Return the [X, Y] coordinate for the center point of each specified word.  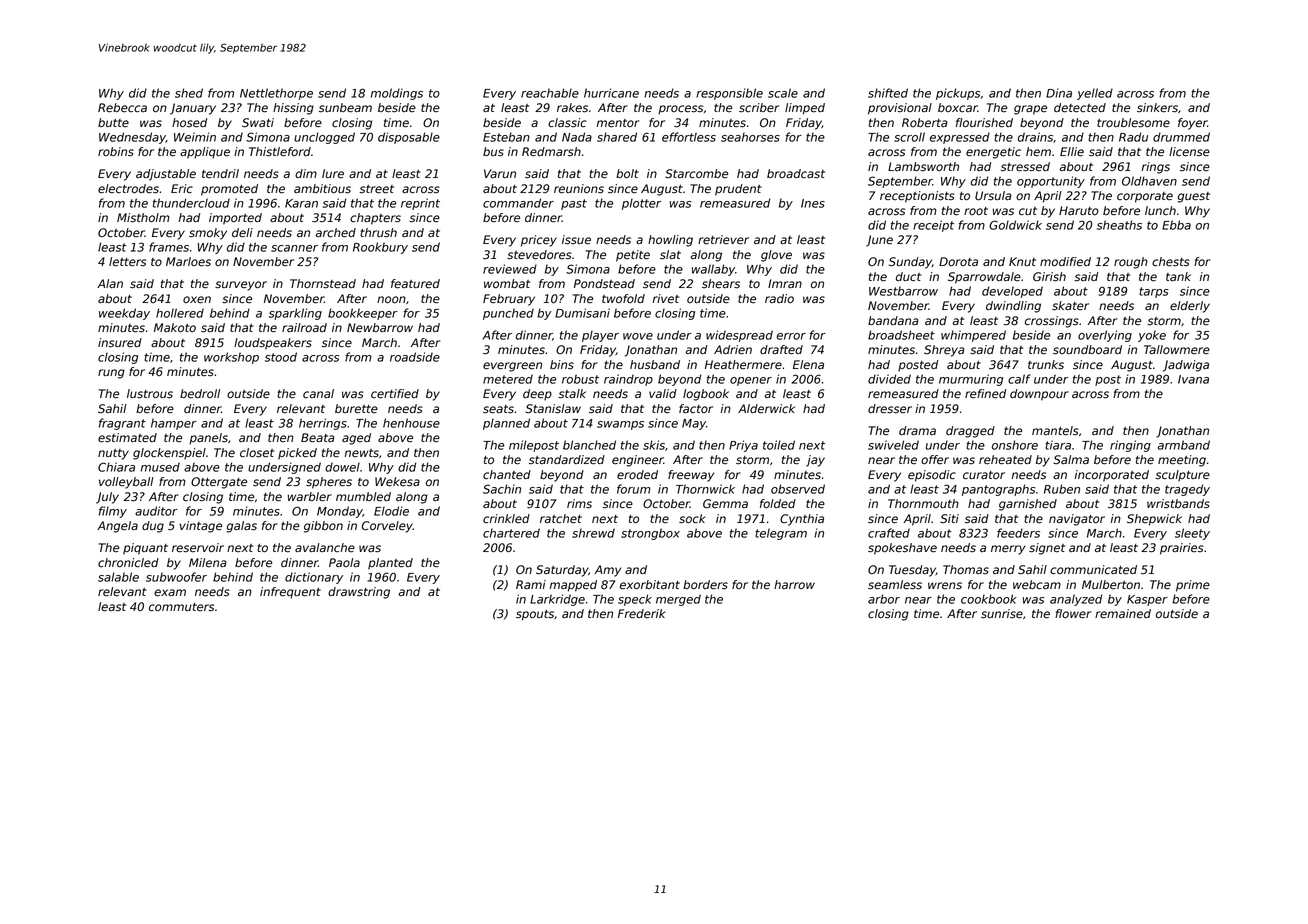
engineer [638, 461]
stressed [1025, 167]
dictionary [314, 578]
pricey [539, 241]
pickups [958, 94]
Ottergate [219, 483]
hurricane [611, 93]
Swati [258, 123]
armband [1184, 445]
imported [235, 219]
